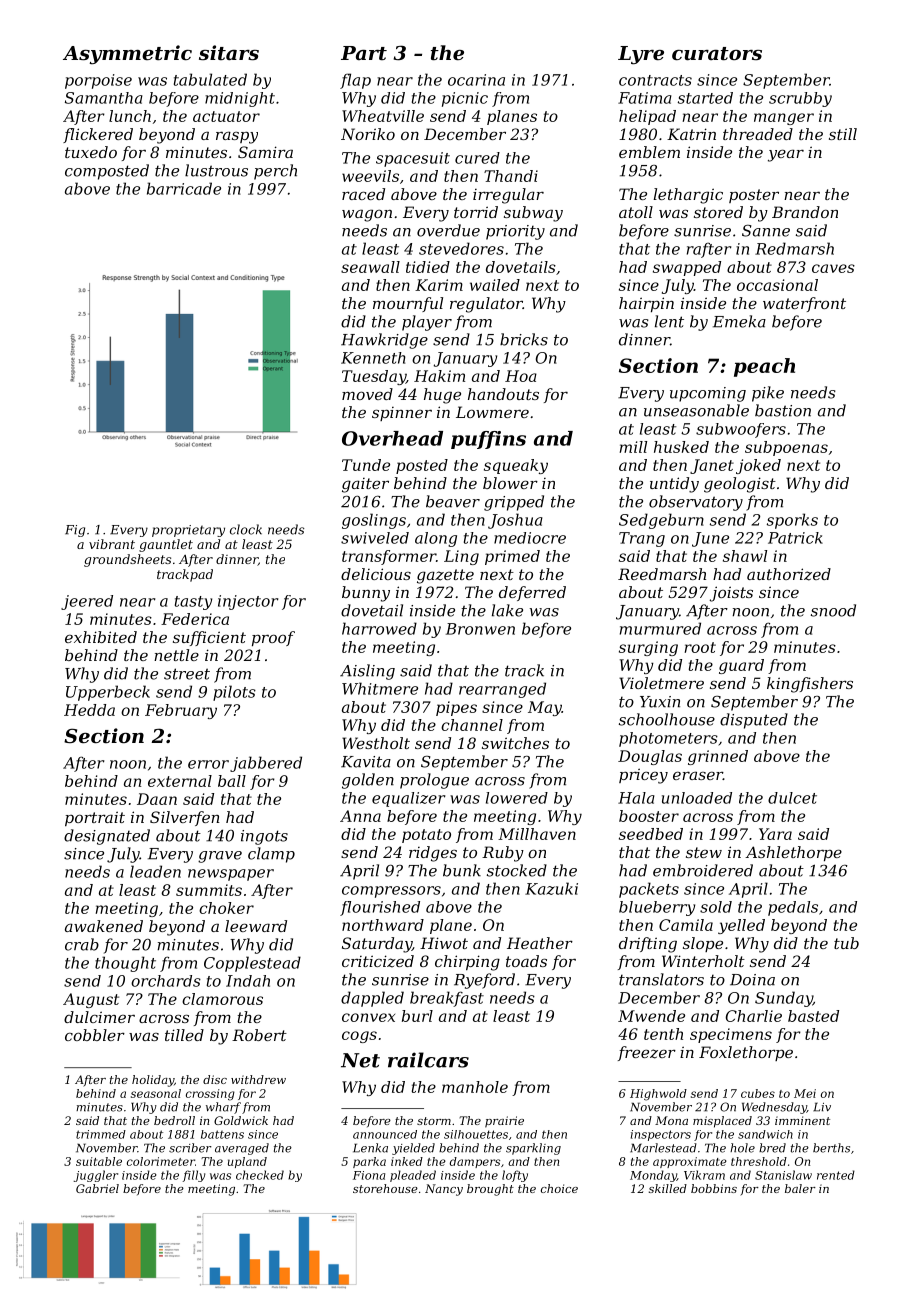 This screenshot has width=924, height=1308. I want to click on curators, so click(717, 53).
